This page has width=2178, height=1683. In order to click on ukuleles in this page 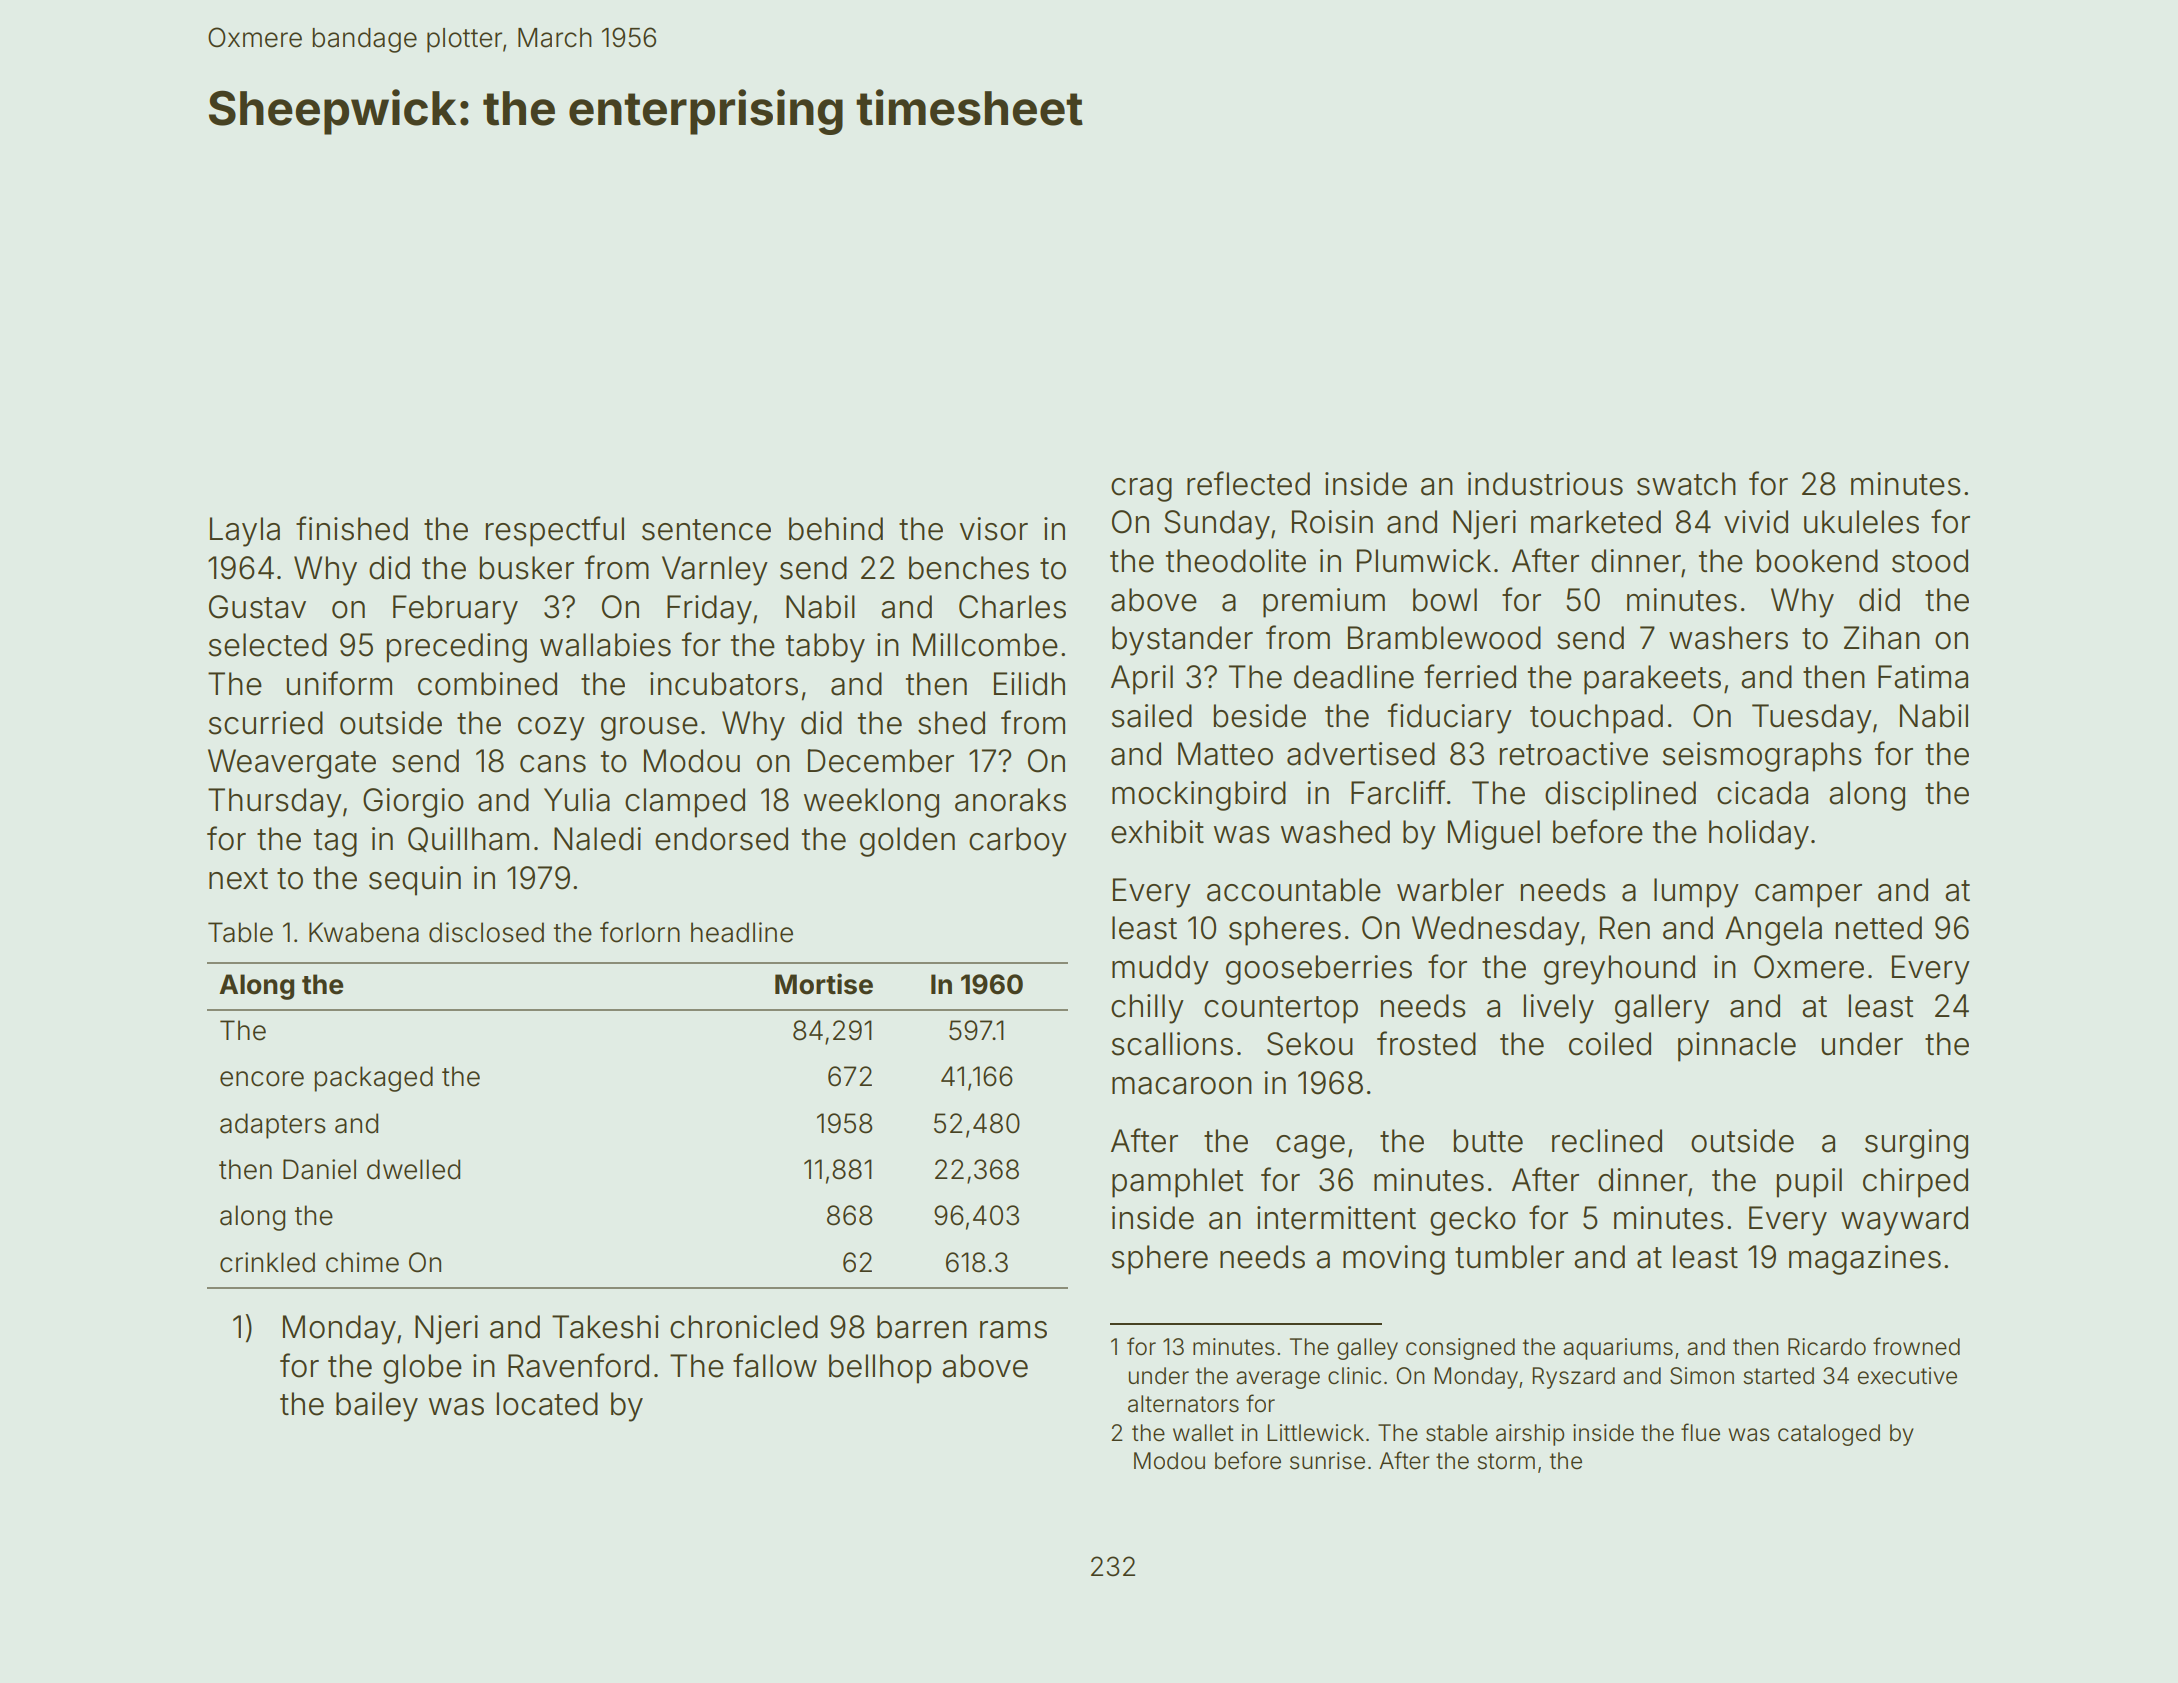, I will do `click(1861, 522)`.
